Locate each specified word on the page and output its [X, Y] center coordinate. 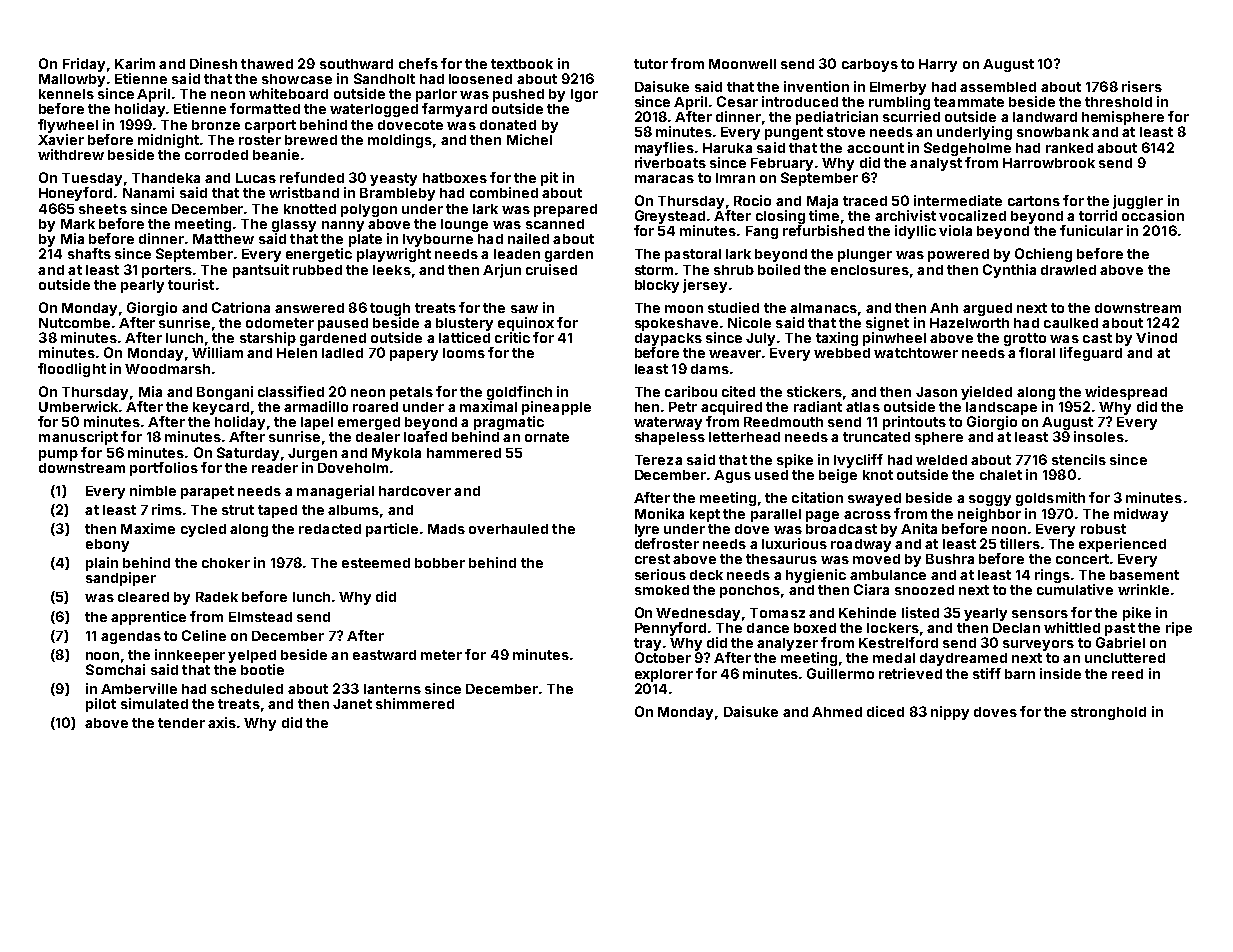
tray [647, 644]
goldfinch [519, 393]
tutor [651, 64]
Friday [84, 65]
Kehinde [867, 612]
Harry [938, 65]
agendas [131, 637]
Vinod [1156, 337]
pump [58, 455]
